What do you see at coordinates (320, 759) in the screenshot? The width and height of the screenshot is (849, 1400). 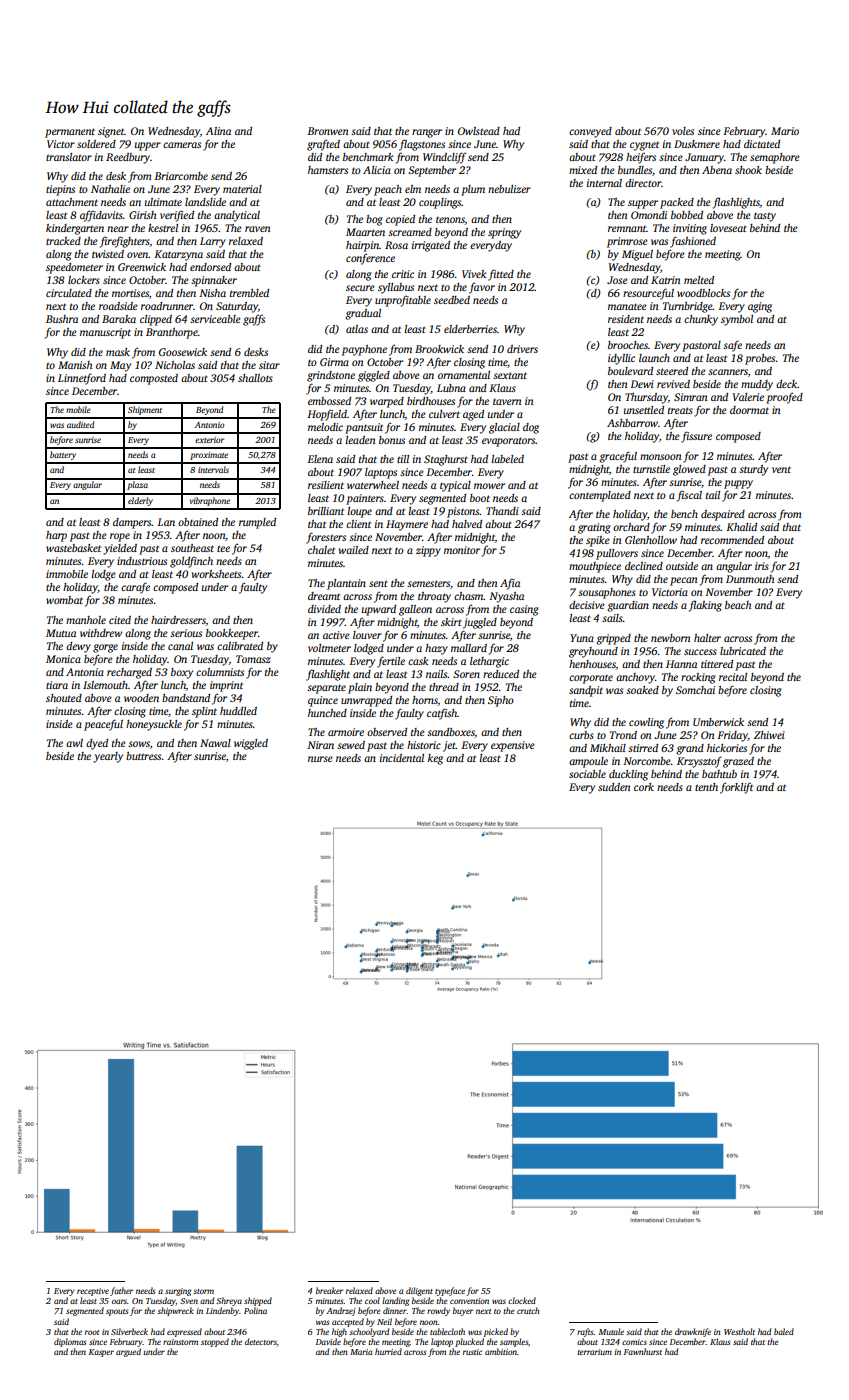 I see `nurse` at bounding box center [320, 759].
